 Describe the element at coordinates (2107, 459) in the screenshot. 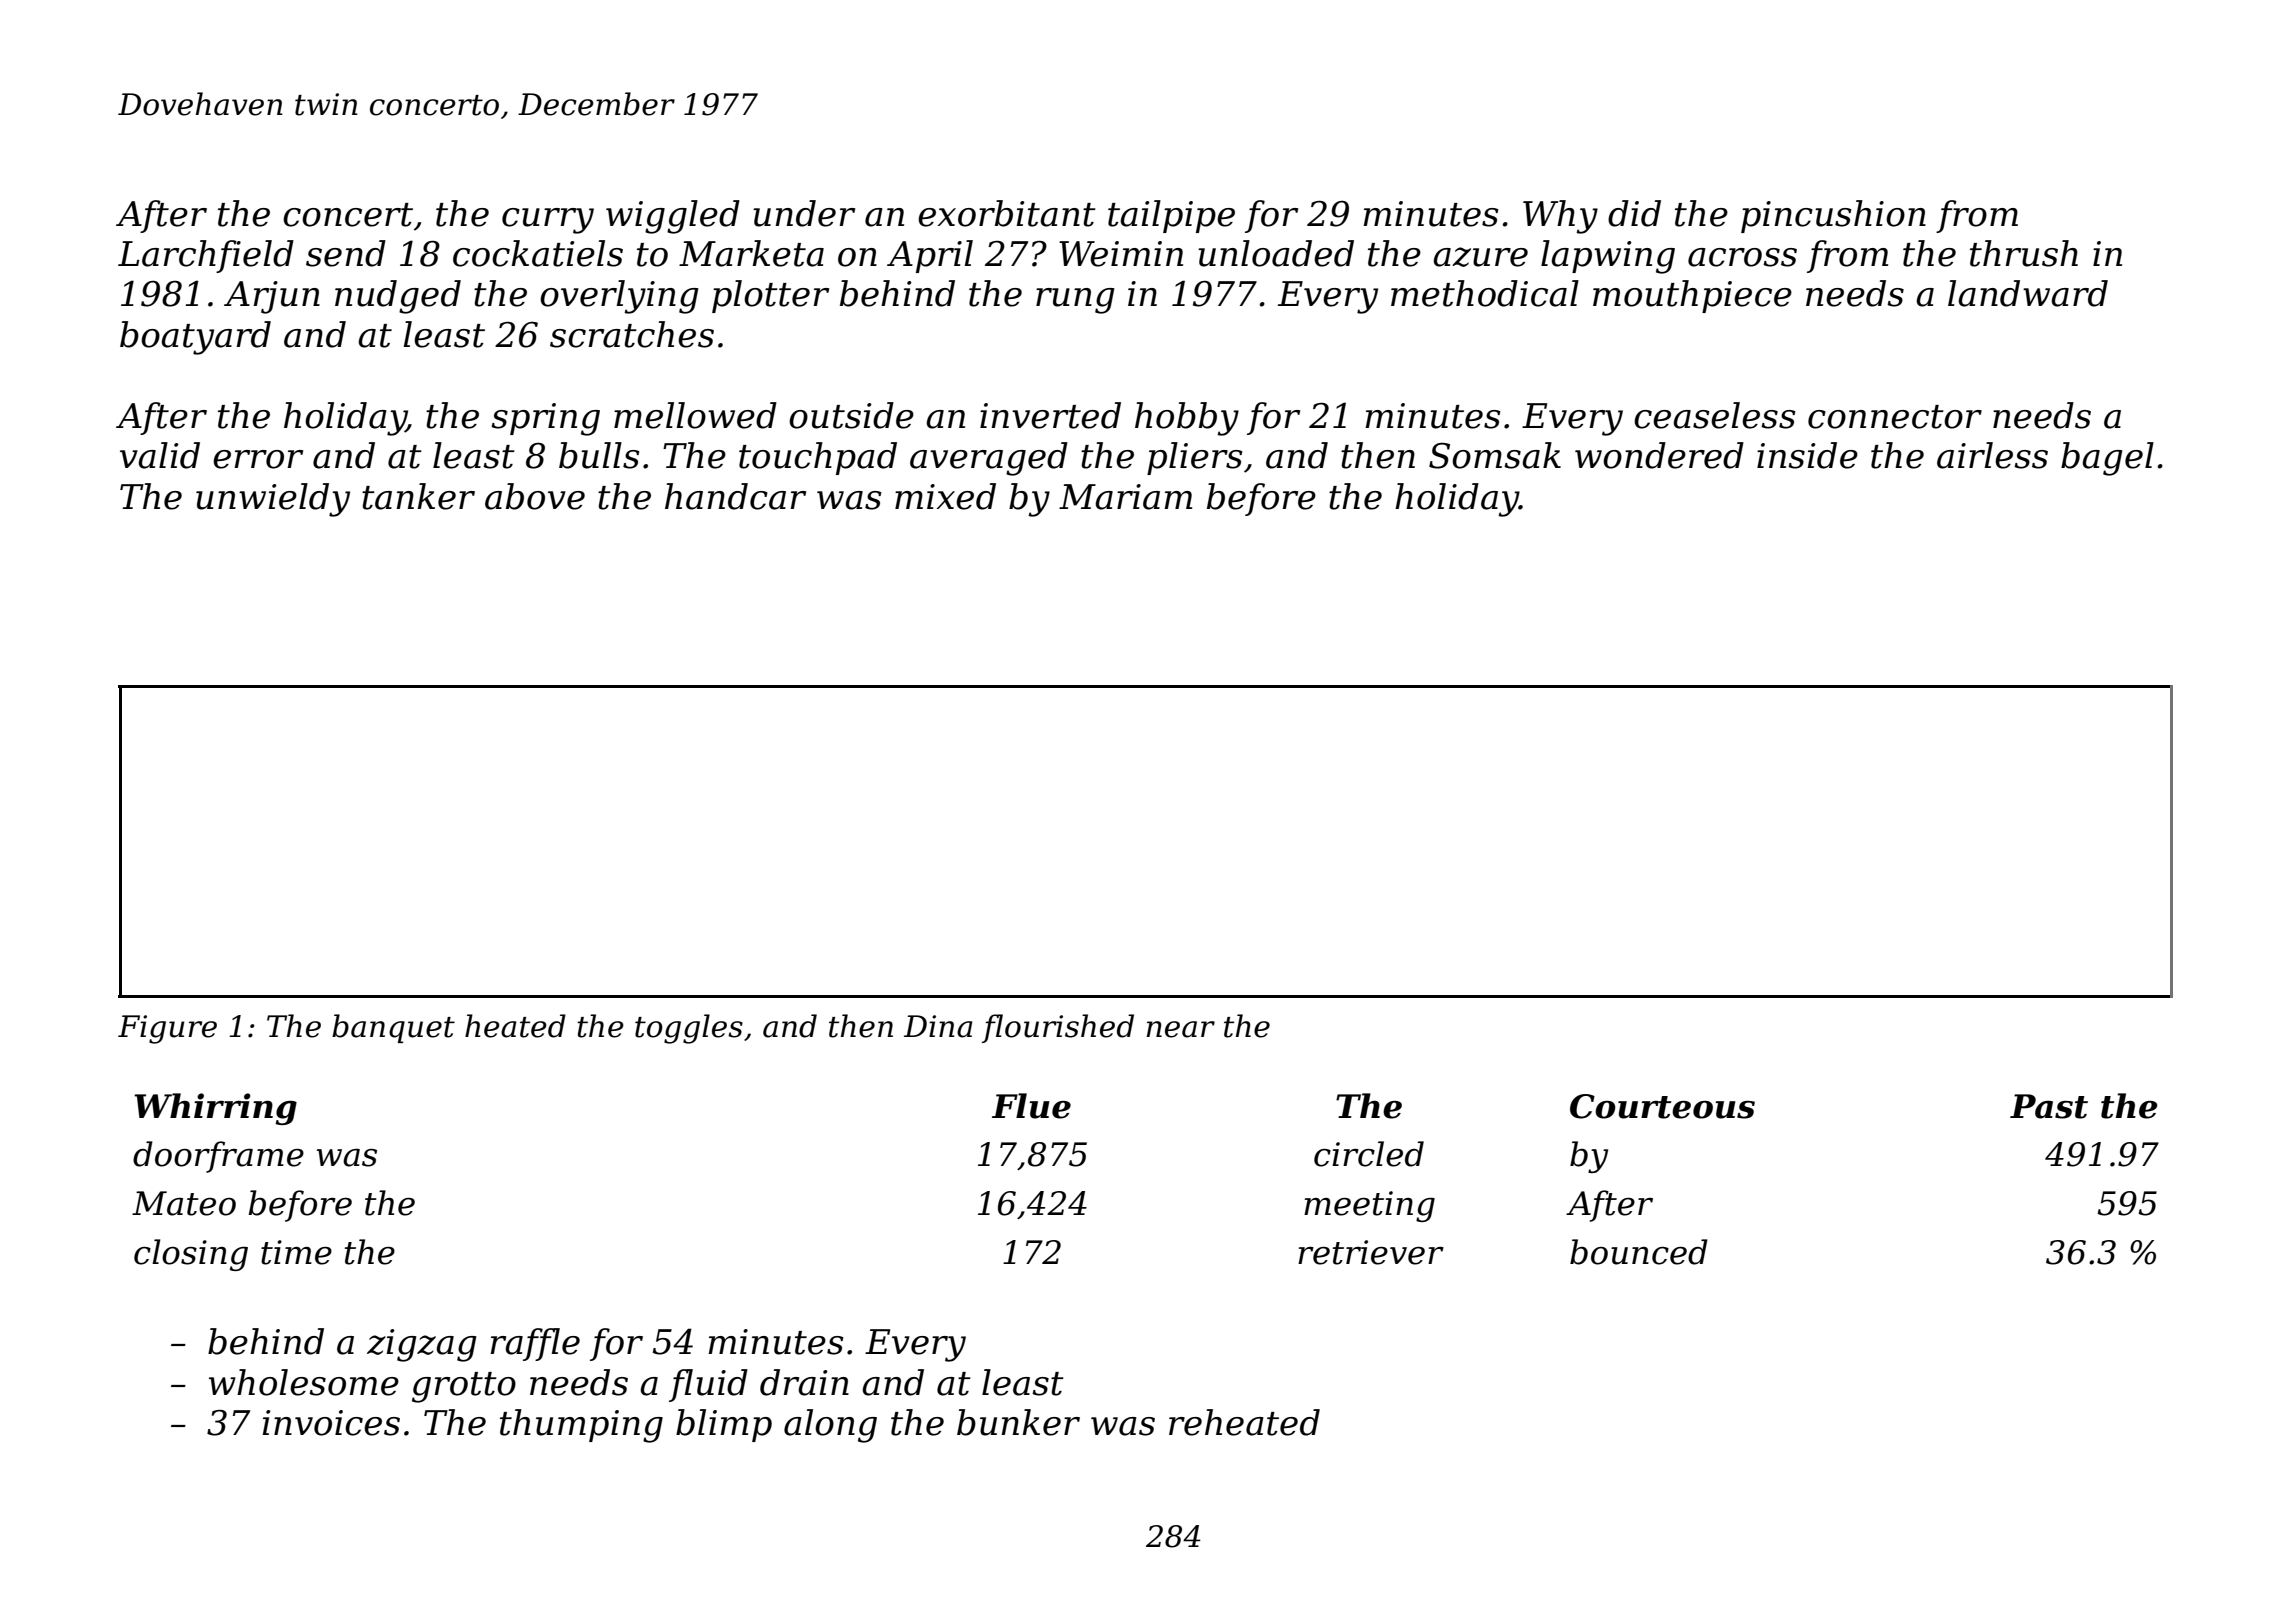

I see `bagel` at that location.
